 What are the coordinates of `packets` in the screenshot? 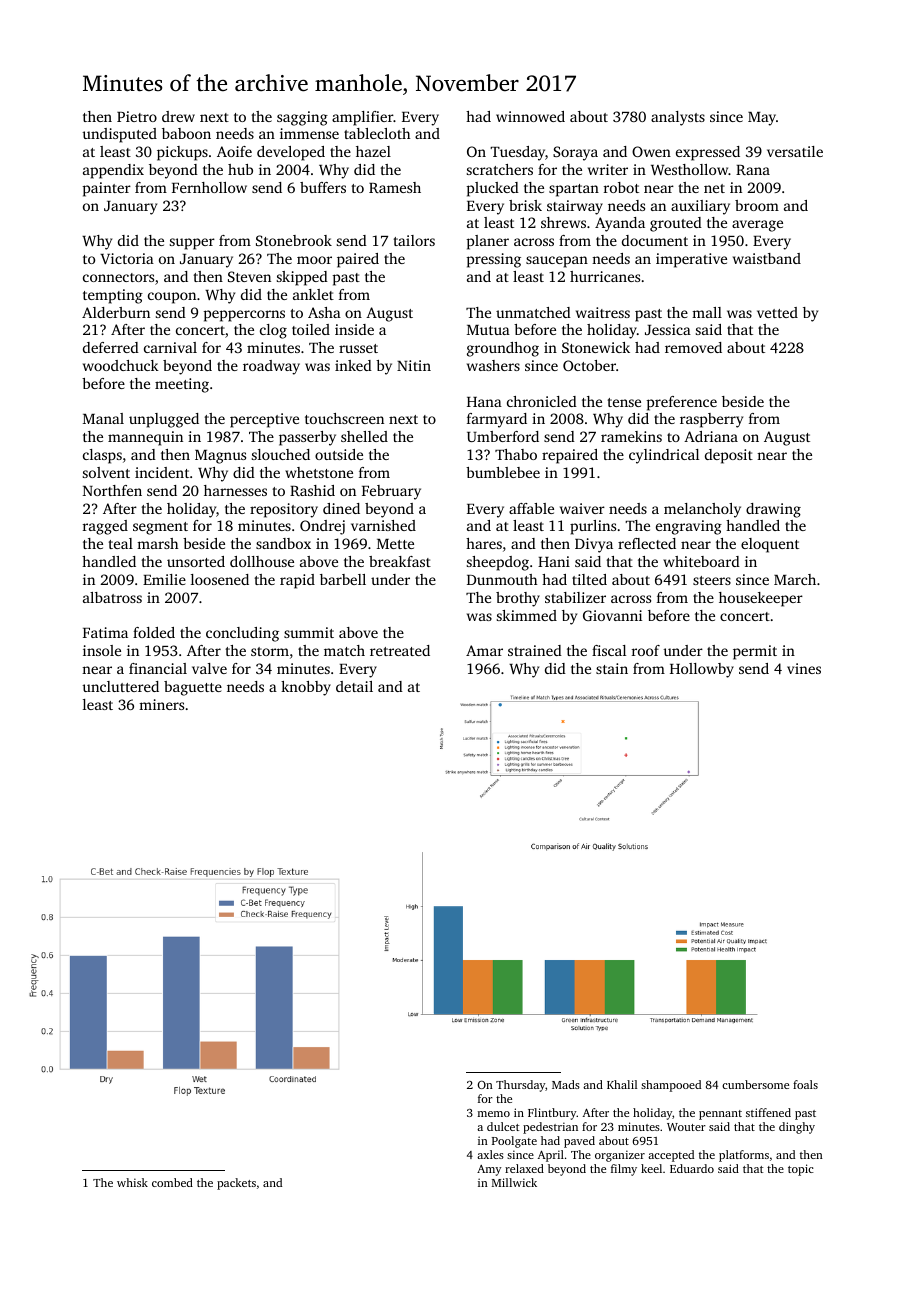 It's located at (236, 1184).
